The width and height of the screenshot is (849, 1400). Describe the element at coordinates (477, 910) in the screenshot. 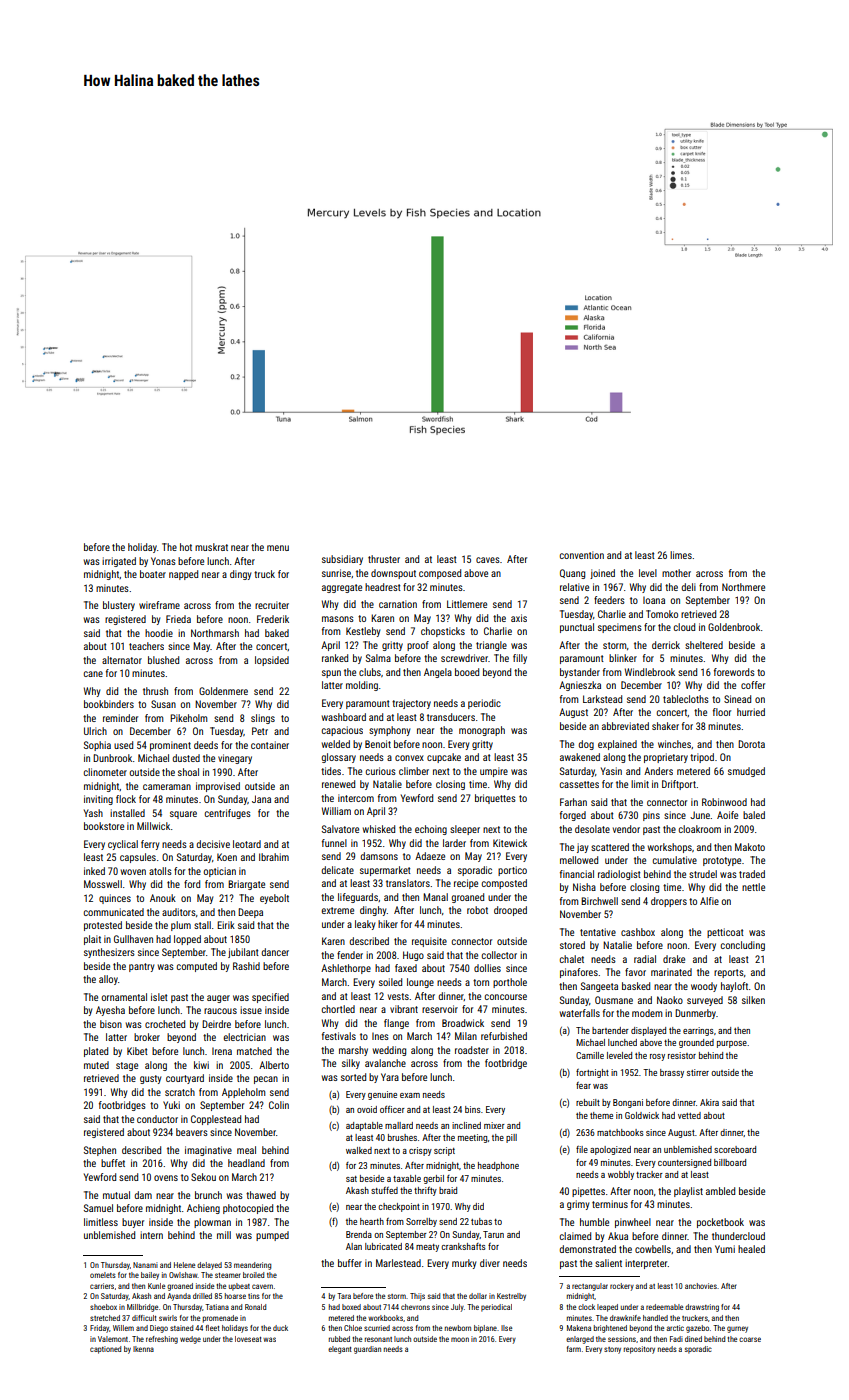

I see `robot` at that location.
